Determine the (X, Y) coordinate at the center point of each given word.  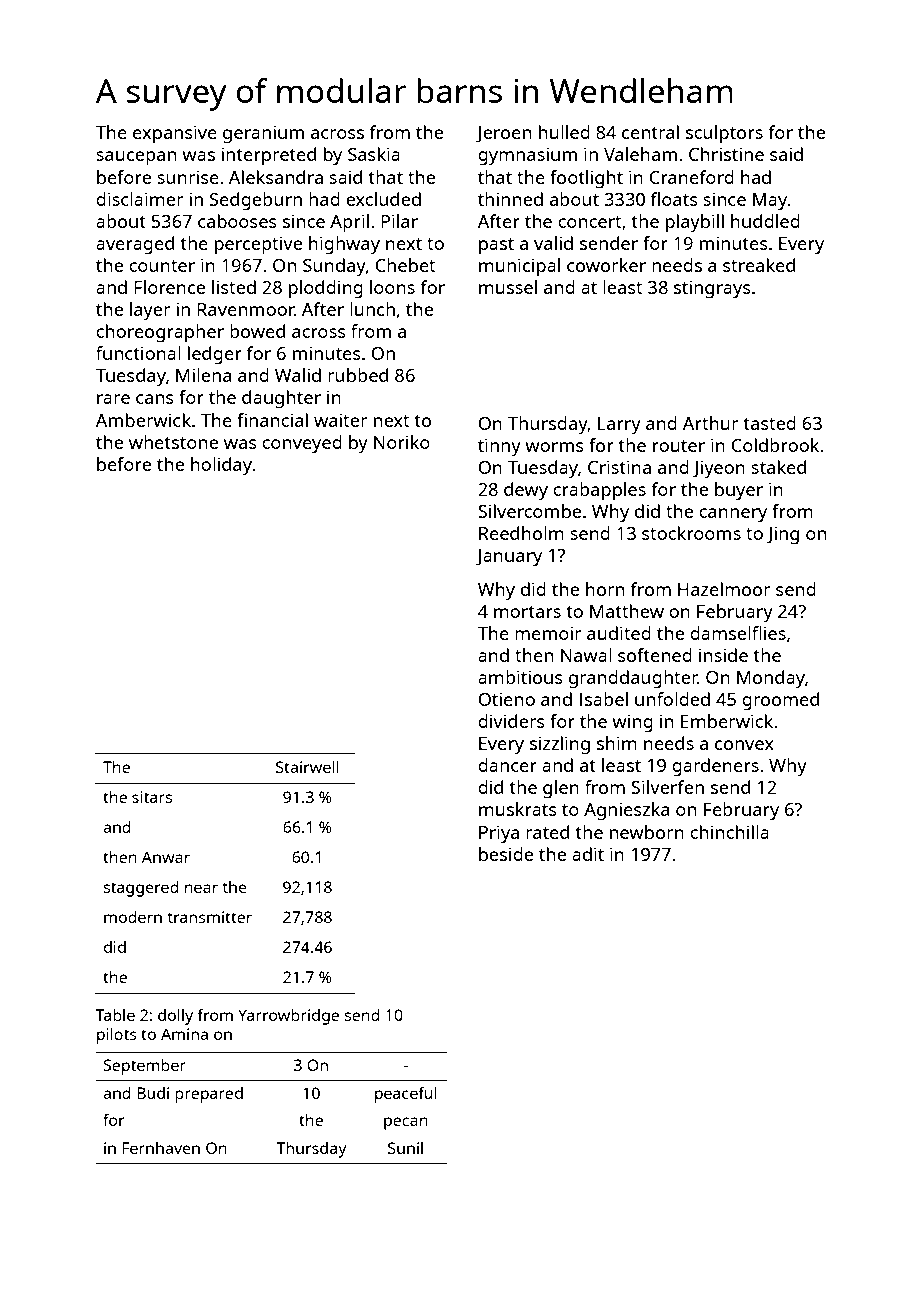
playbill (695, 223)
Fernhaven (161, 1148)
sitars (152, 797)
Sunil (405, 1148)
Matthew (627, 611)
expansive (175, 134)
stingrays (712, 289)
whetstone (173, 442)
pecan (406, 1123)
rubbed (358, 375)
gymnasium (527, 156)
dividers (511, 721)
